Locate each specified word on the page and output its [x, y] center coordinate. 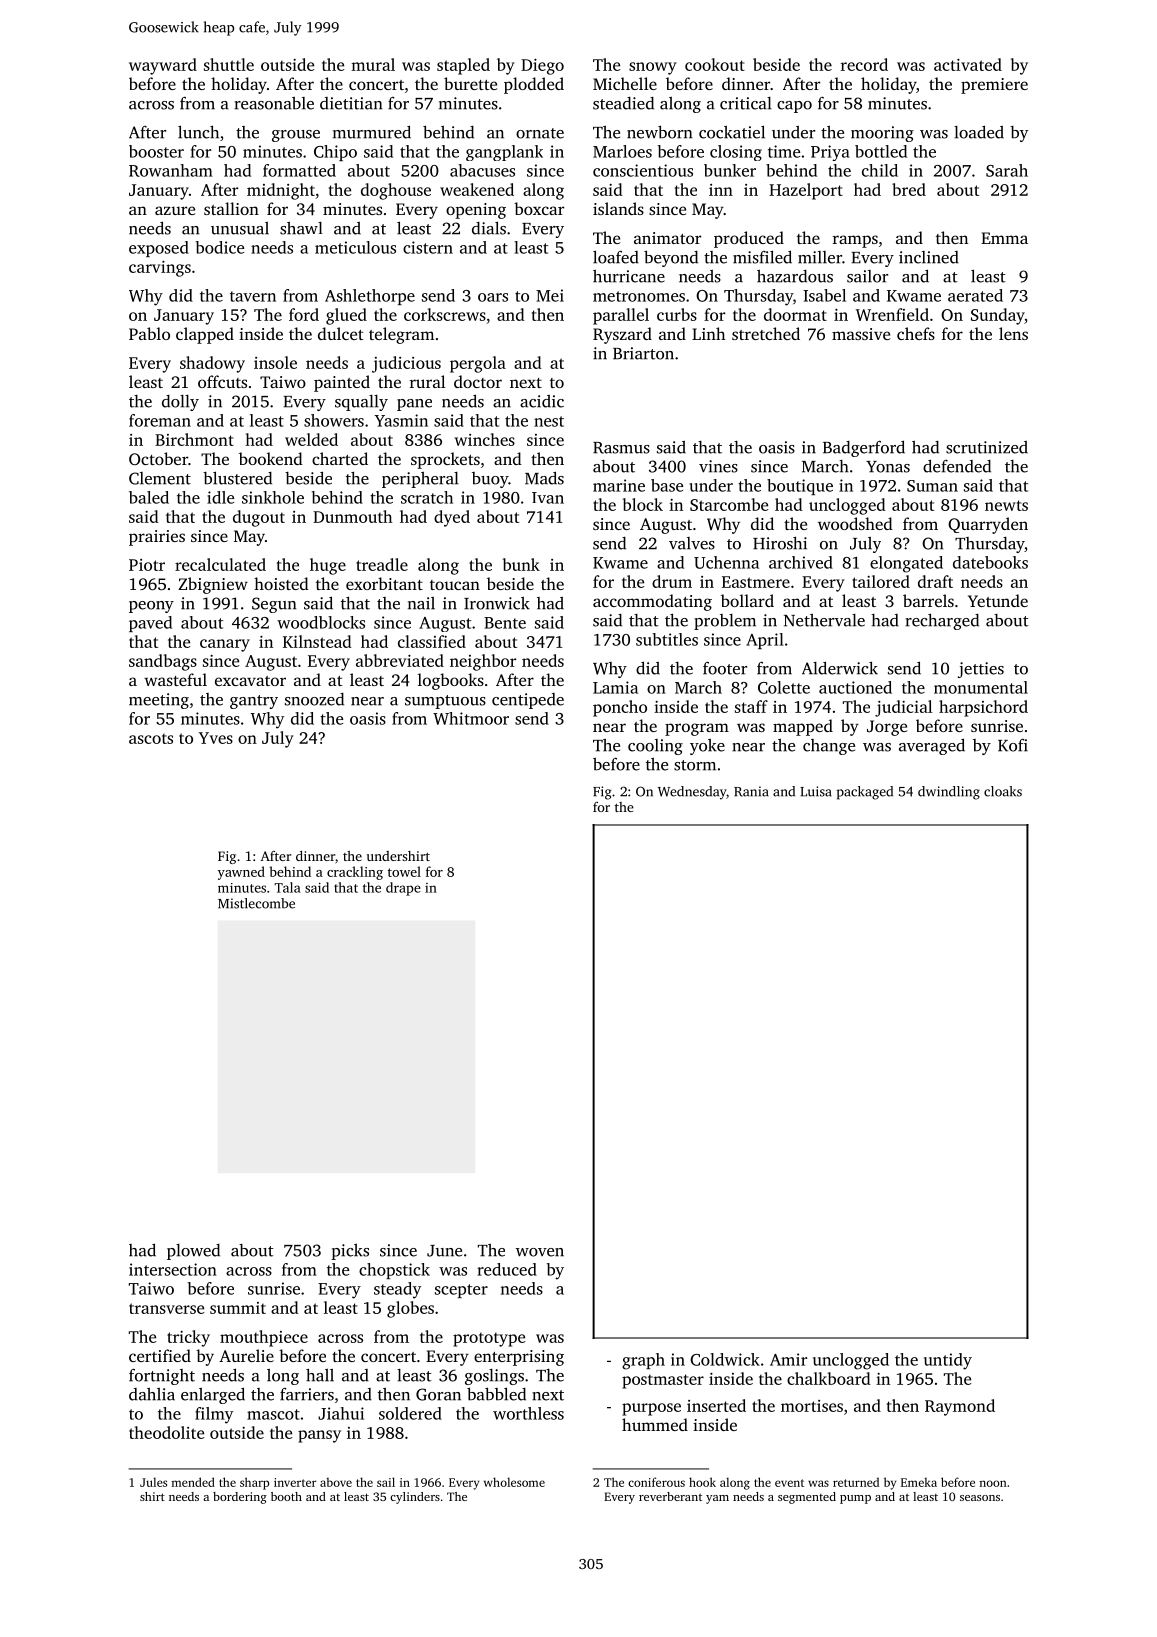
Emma [1004, 238]
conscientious [643, 170]
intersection [173, 1269]
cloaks [1003, 791]
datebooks [990, 562]
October [158, 458]
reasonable [274, 103]
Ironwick [497, 603]
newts [1006, 505]
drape [403, 889]
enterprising [519, 1358]
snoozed [314, 699]
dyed [452, 518]
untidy [948, 1361]
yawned [241, 873]
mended [193, 1482]
